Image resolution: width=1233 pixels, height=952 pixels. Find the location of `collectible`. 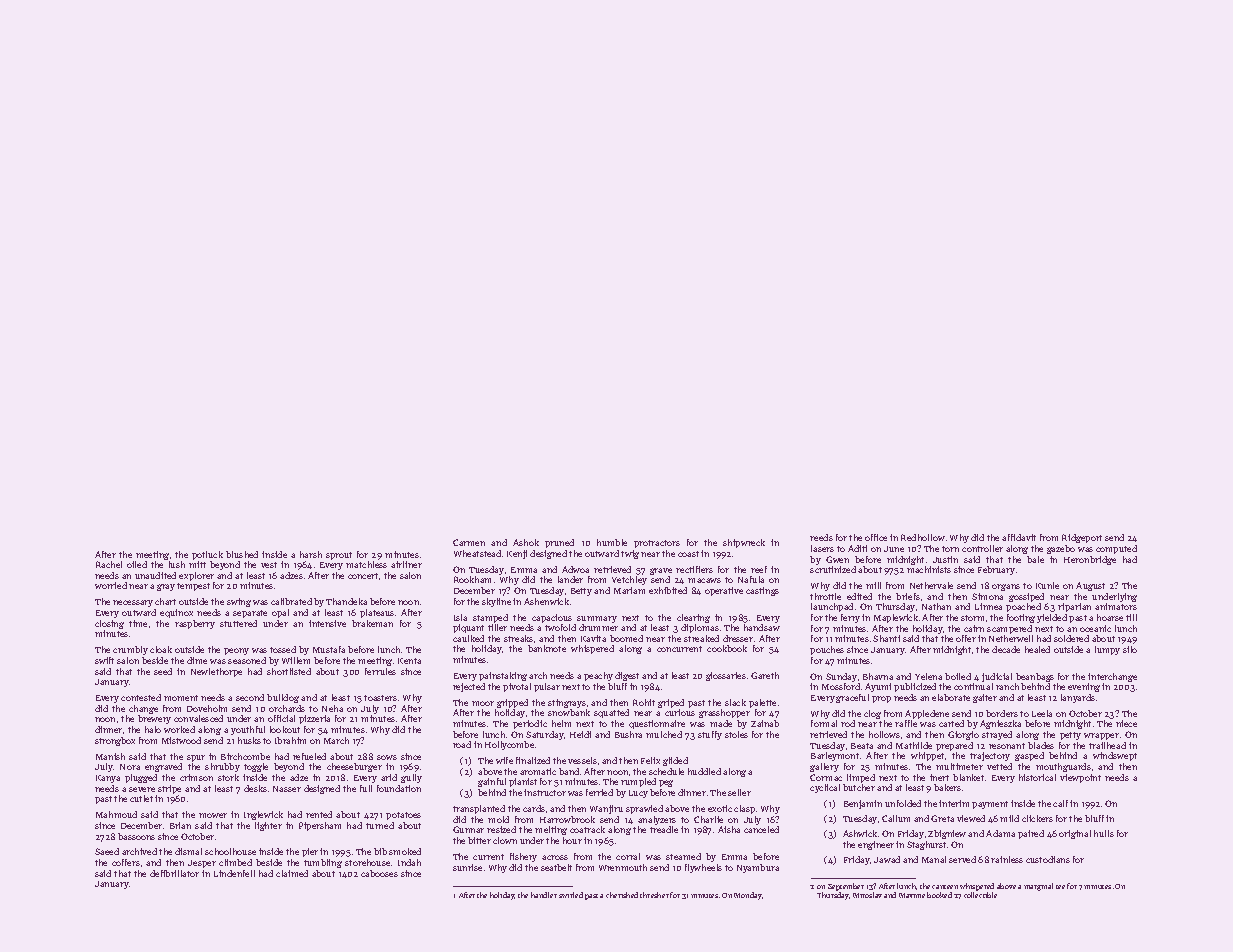

collectible is located at coordinates (980, 895).
